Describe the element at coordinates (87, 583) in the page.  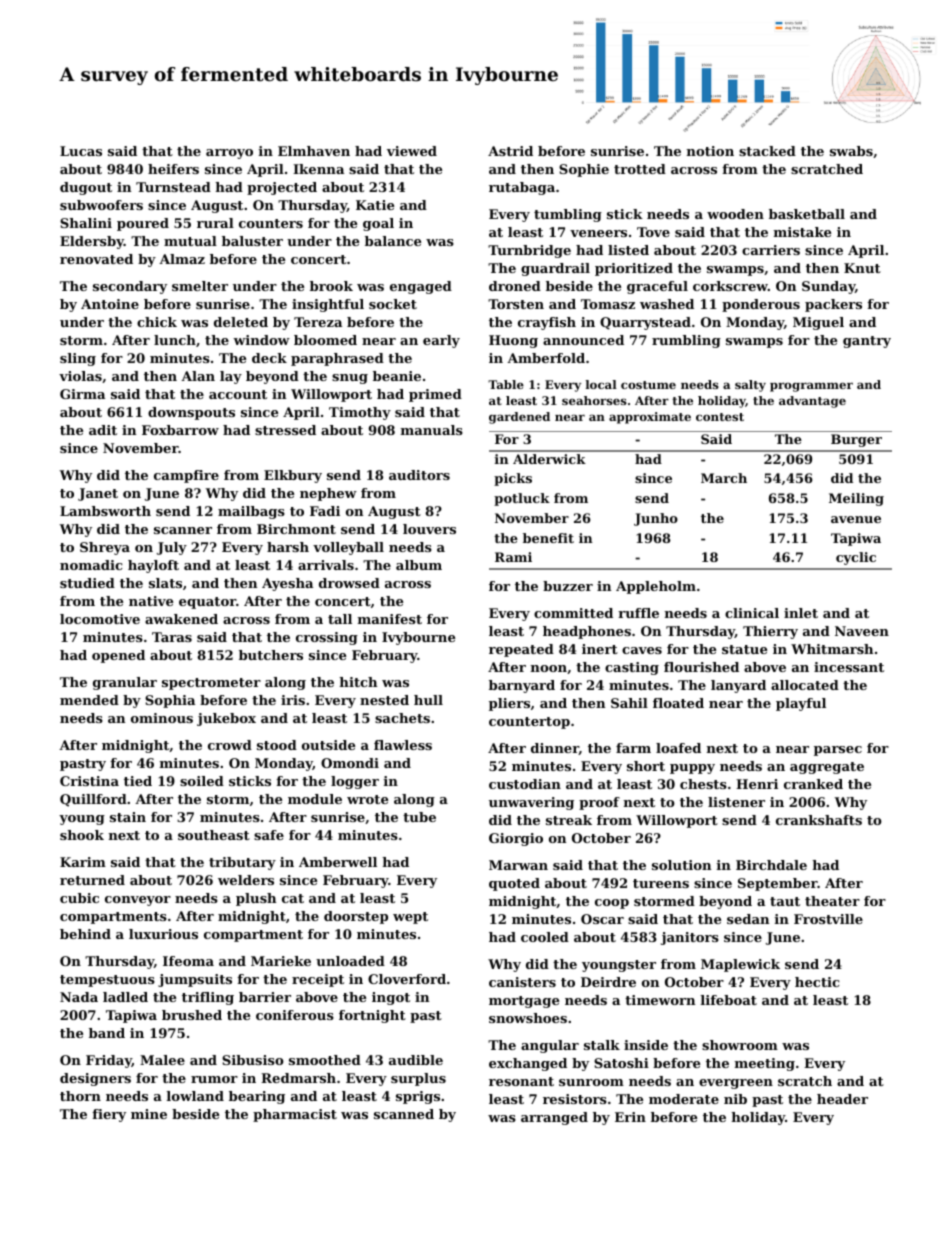
I see `studied` at that location.
